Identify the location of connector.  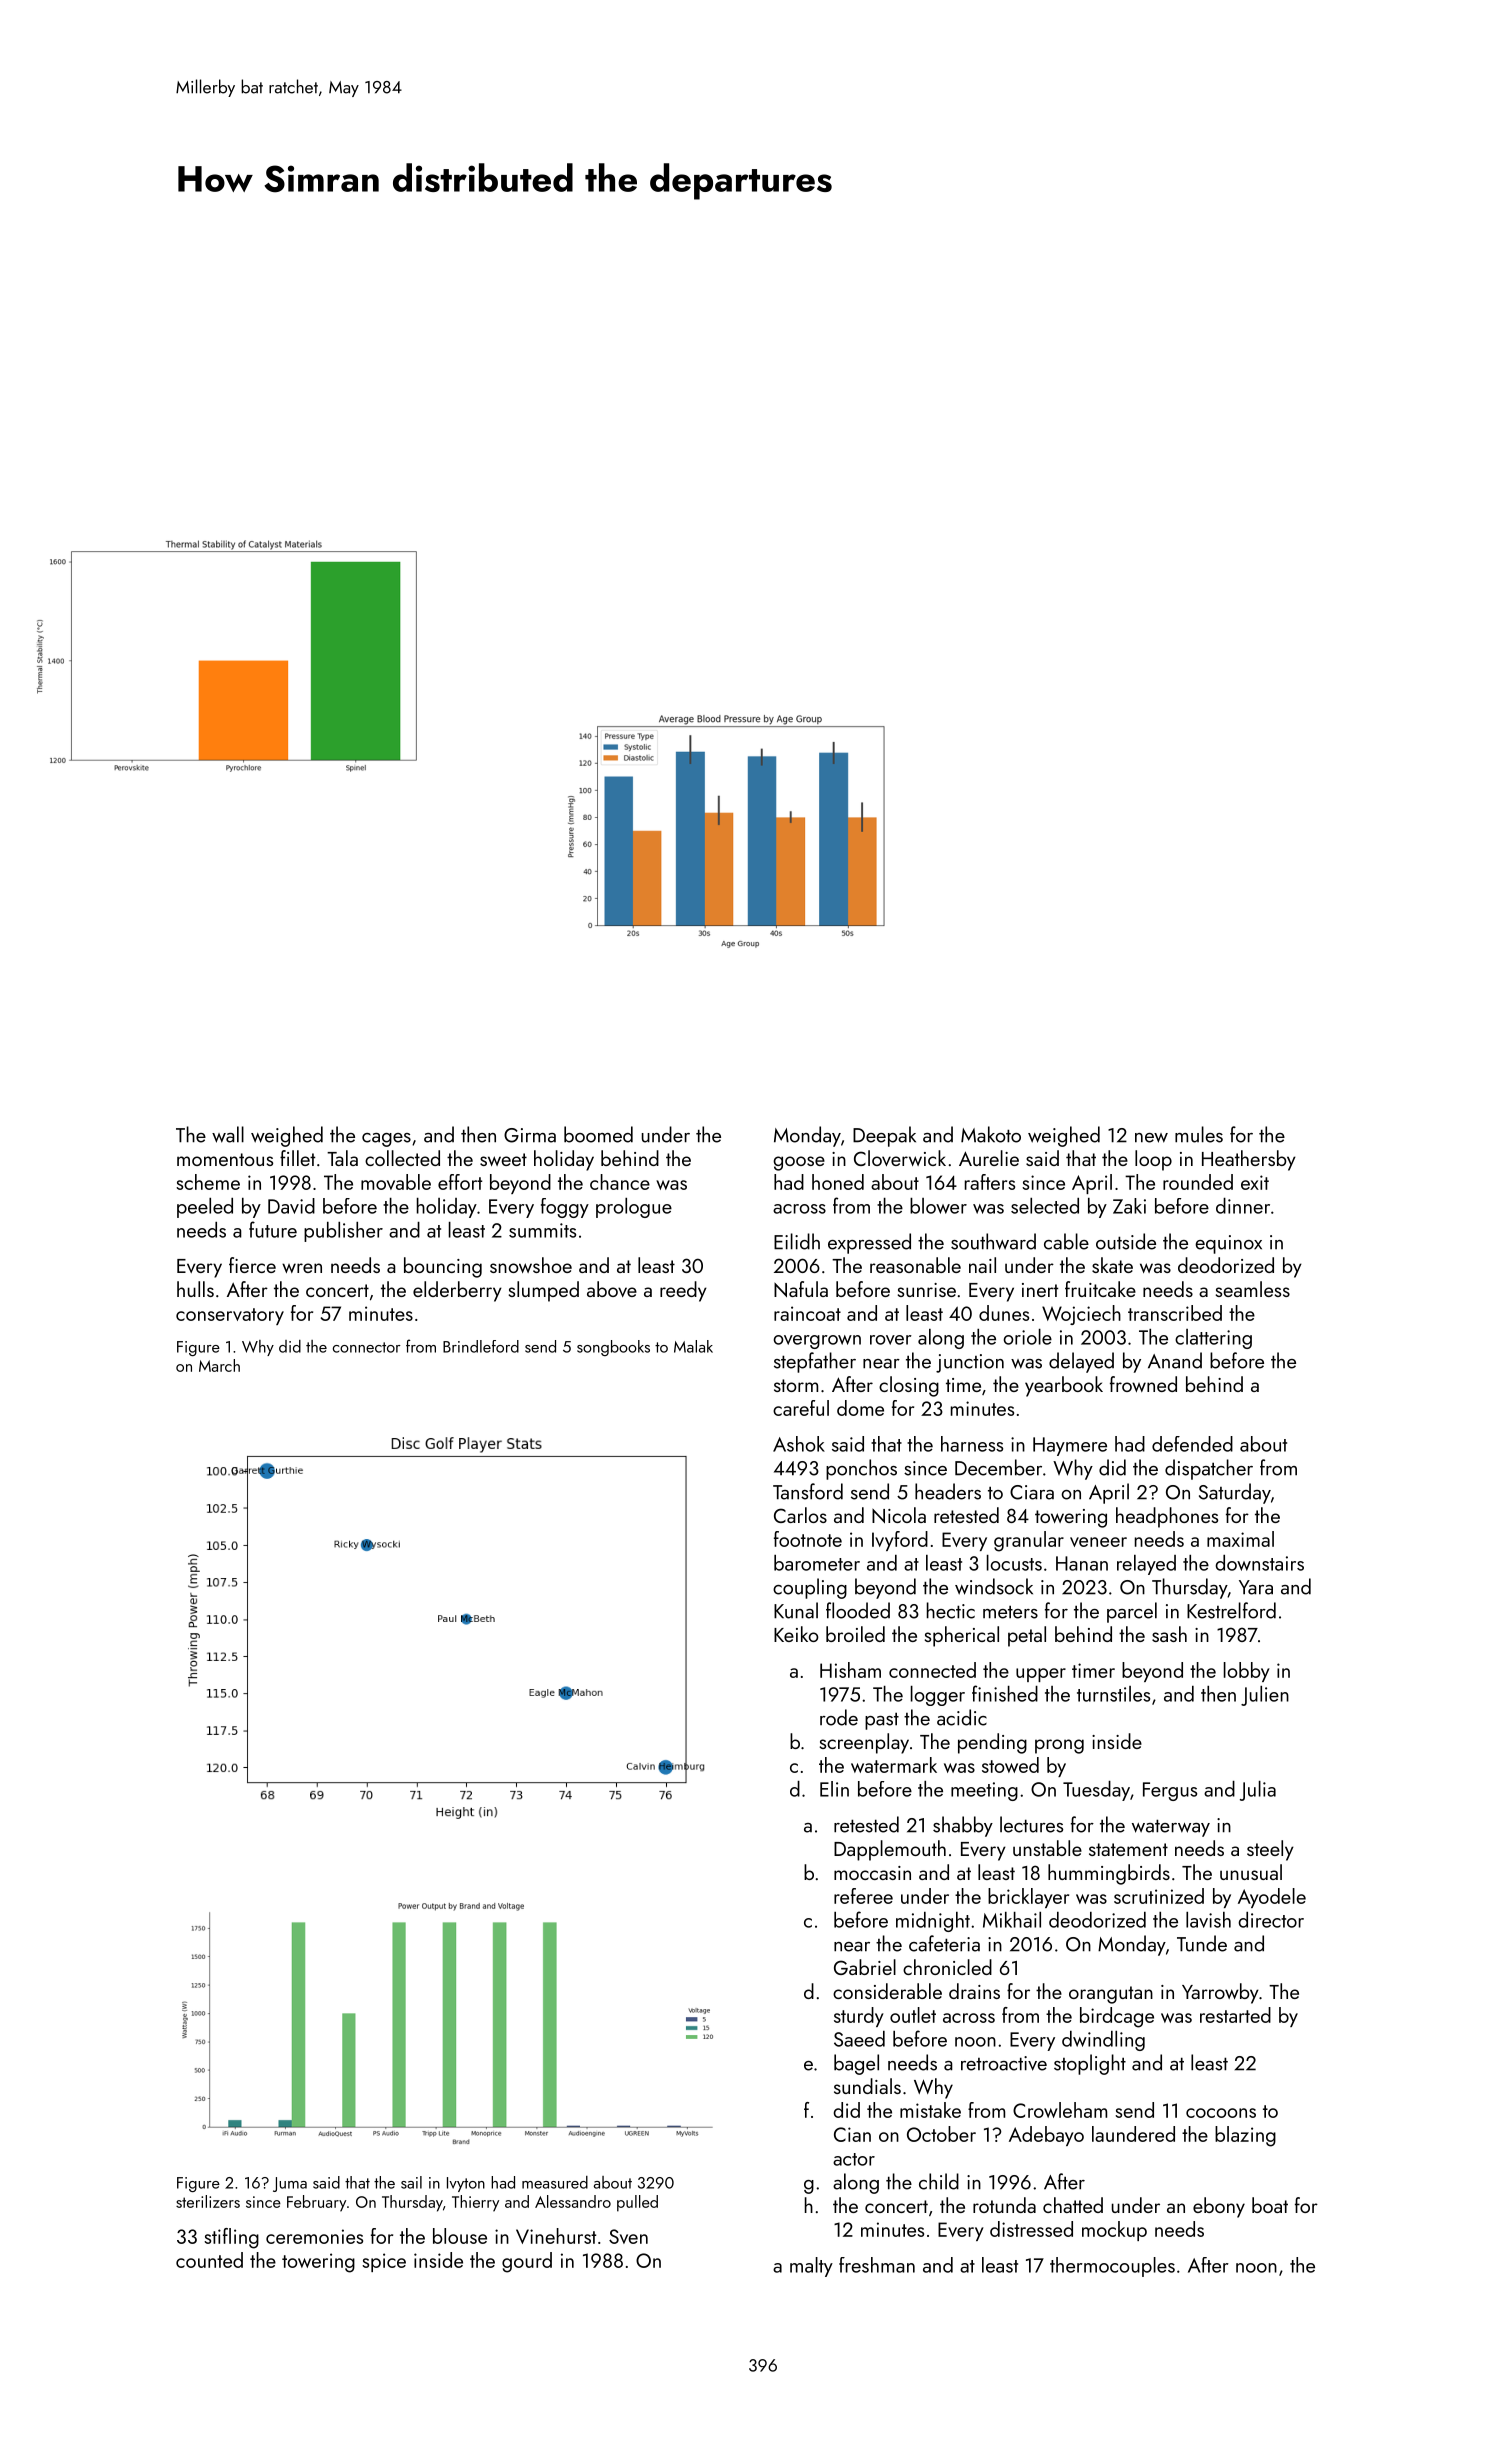
(367, 1347).
